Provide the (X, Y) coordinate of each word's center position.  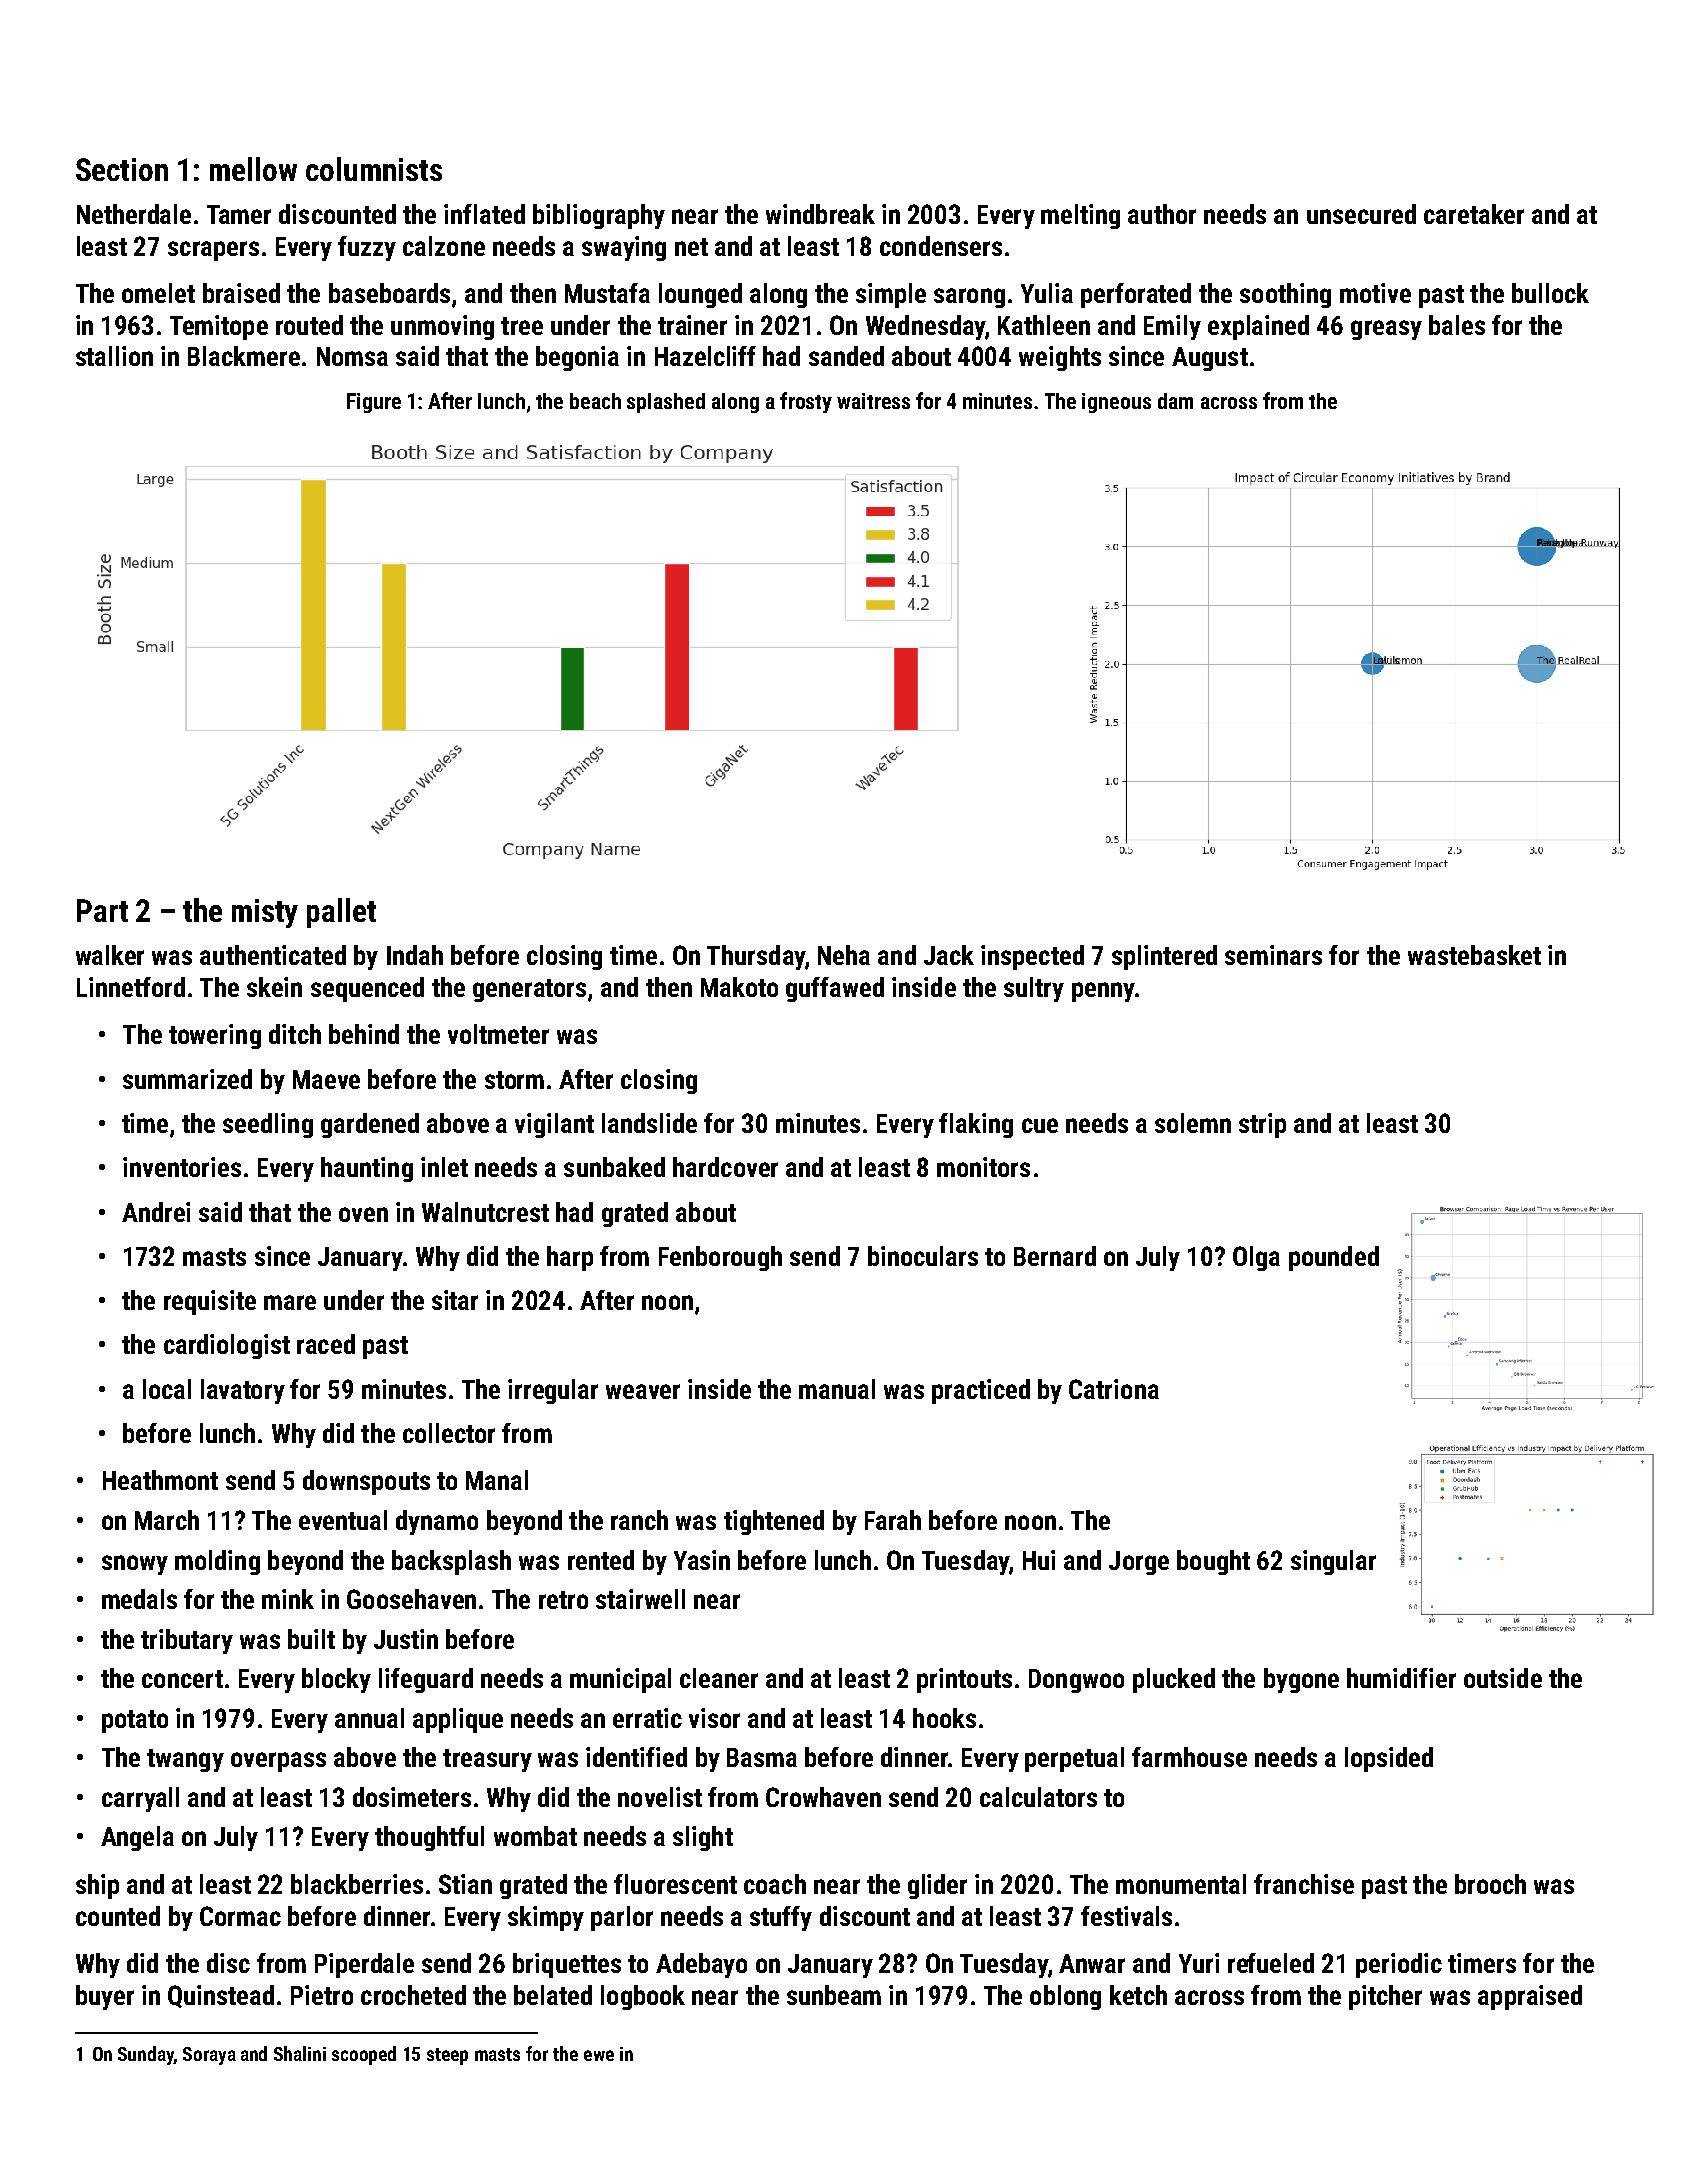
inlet (444, 1167)
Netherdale (134, 214)
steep (447, 2056)
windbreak (820, 214)
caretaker (1474, 214)
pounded (1334, 1258)
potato (135, 1721)
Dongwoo (1076, 1681)
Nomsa (352, 356)
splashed (666, 403)
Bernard (1055, 1256)
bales (1457, 325)
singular (1333, 1562)
